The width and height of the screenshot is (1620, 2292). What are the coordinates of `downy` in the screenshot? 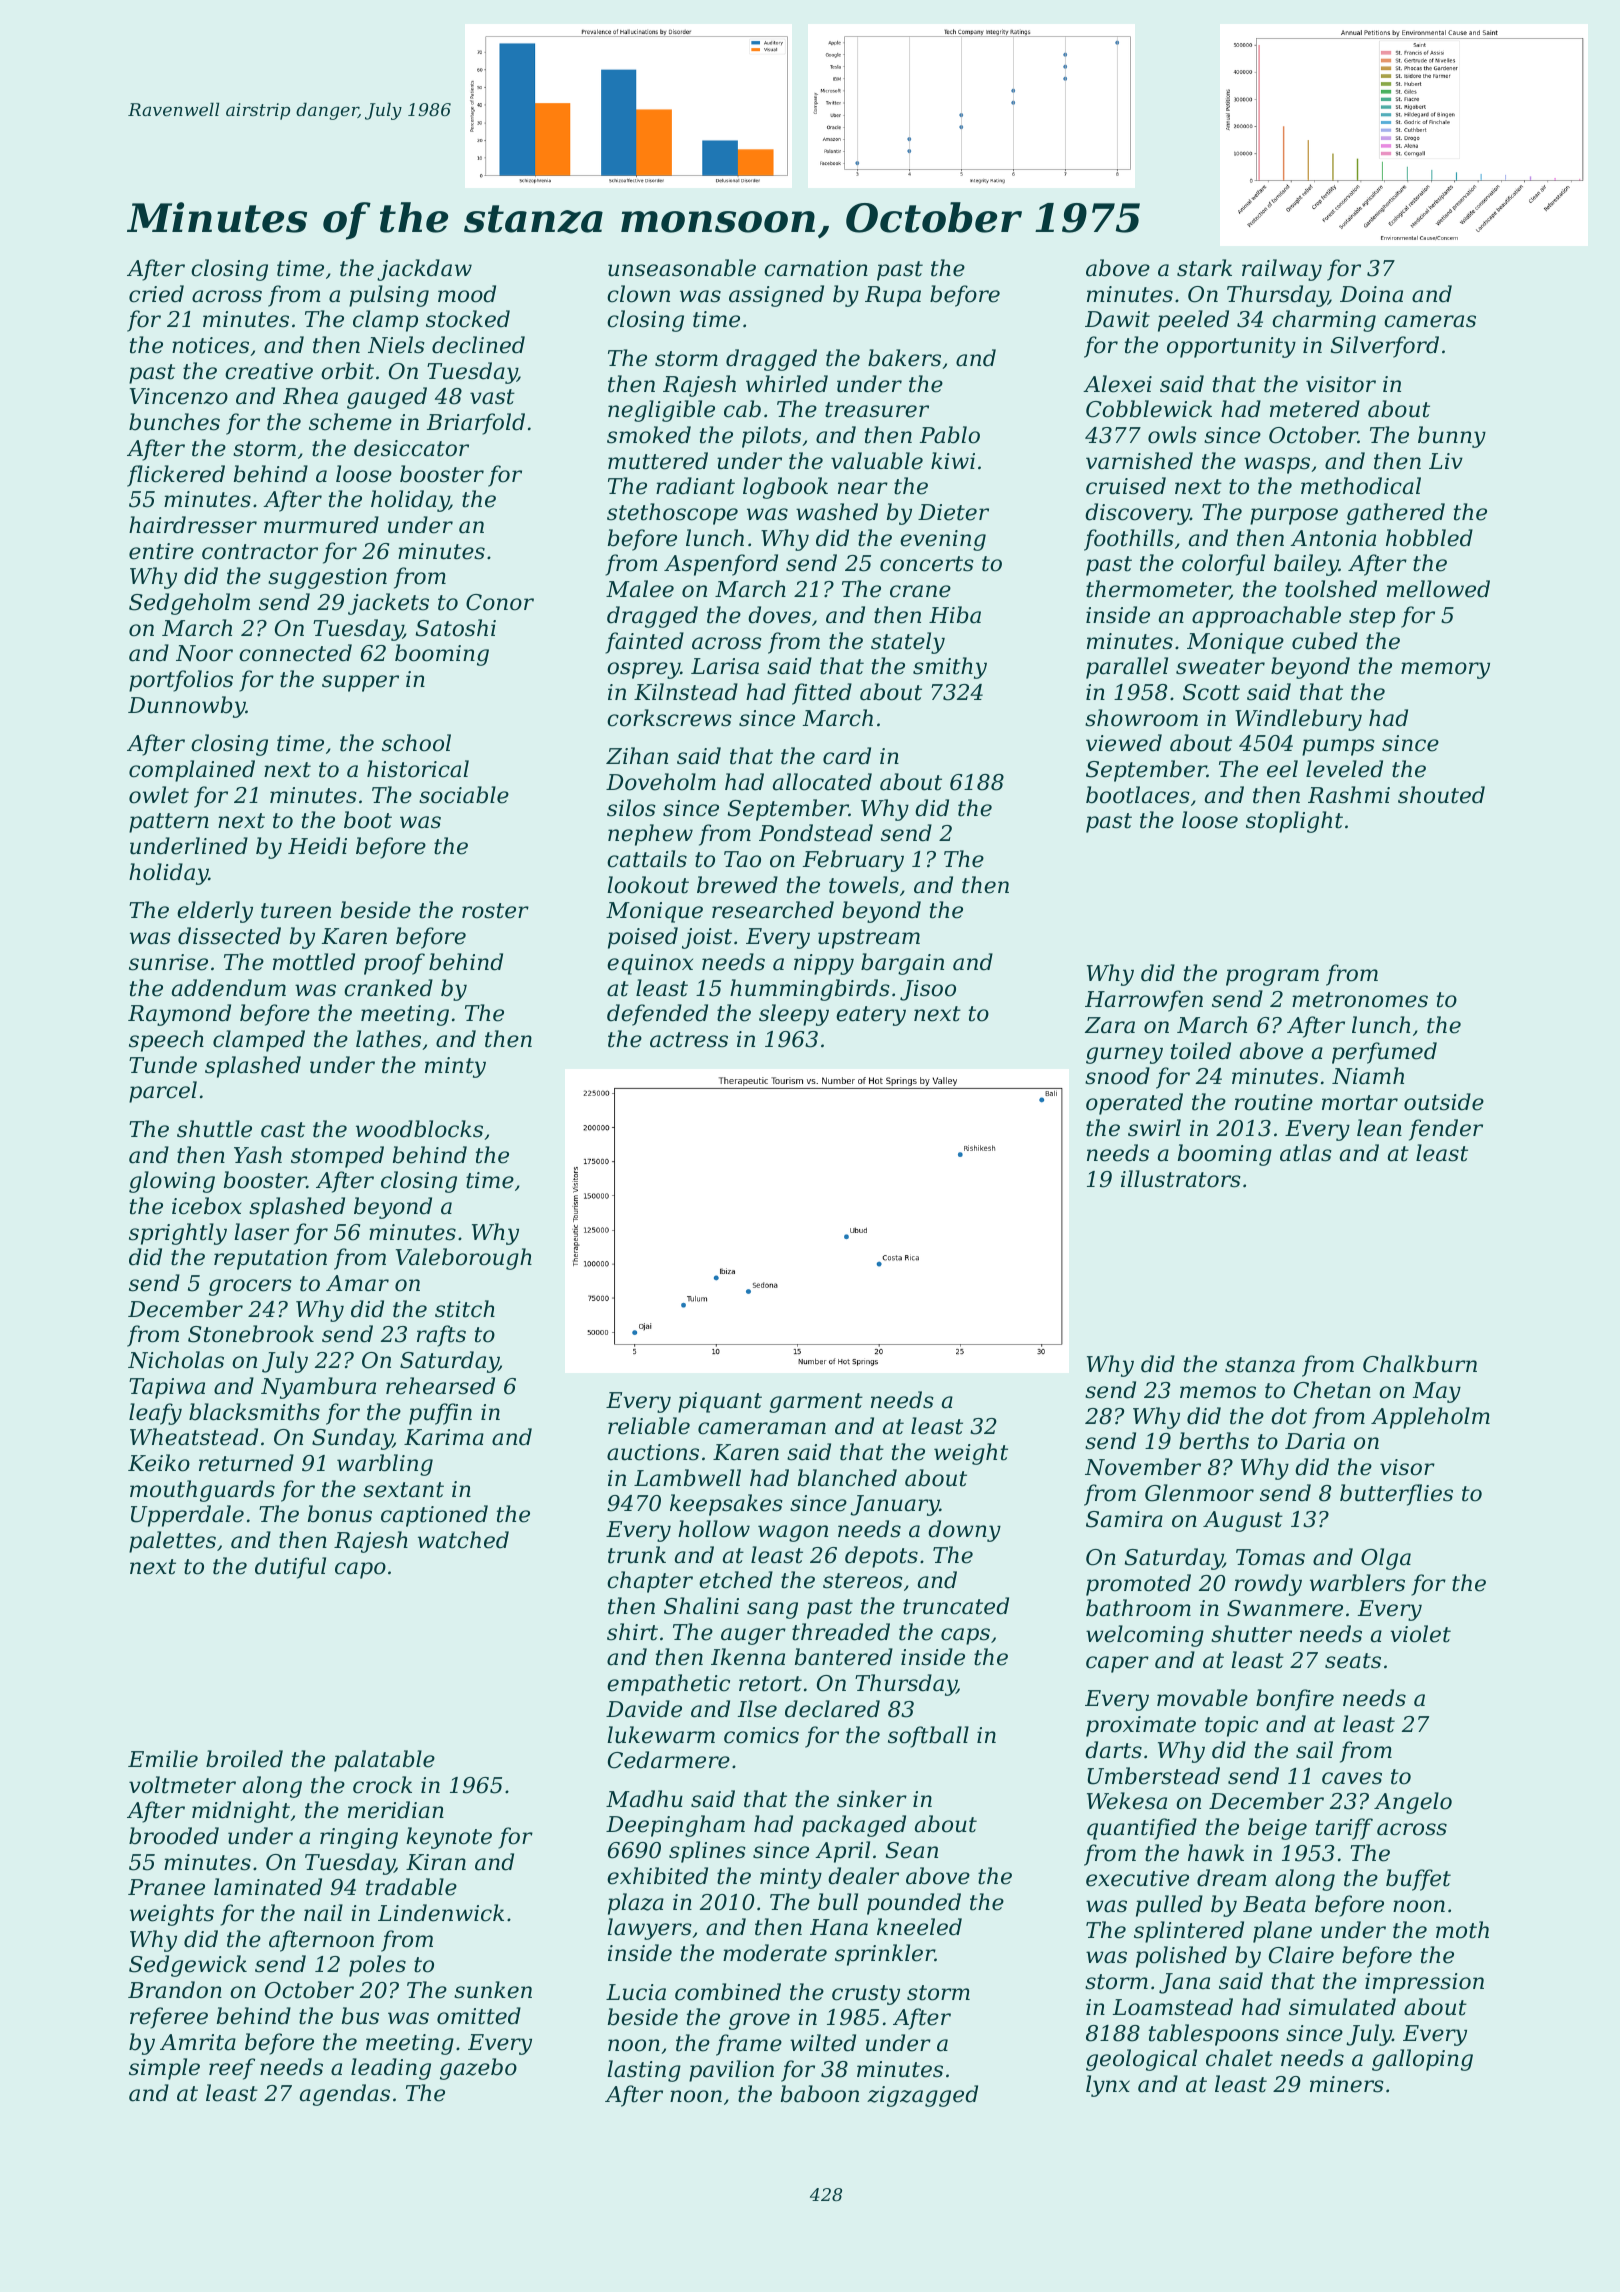 It's located at (964, 1531).
